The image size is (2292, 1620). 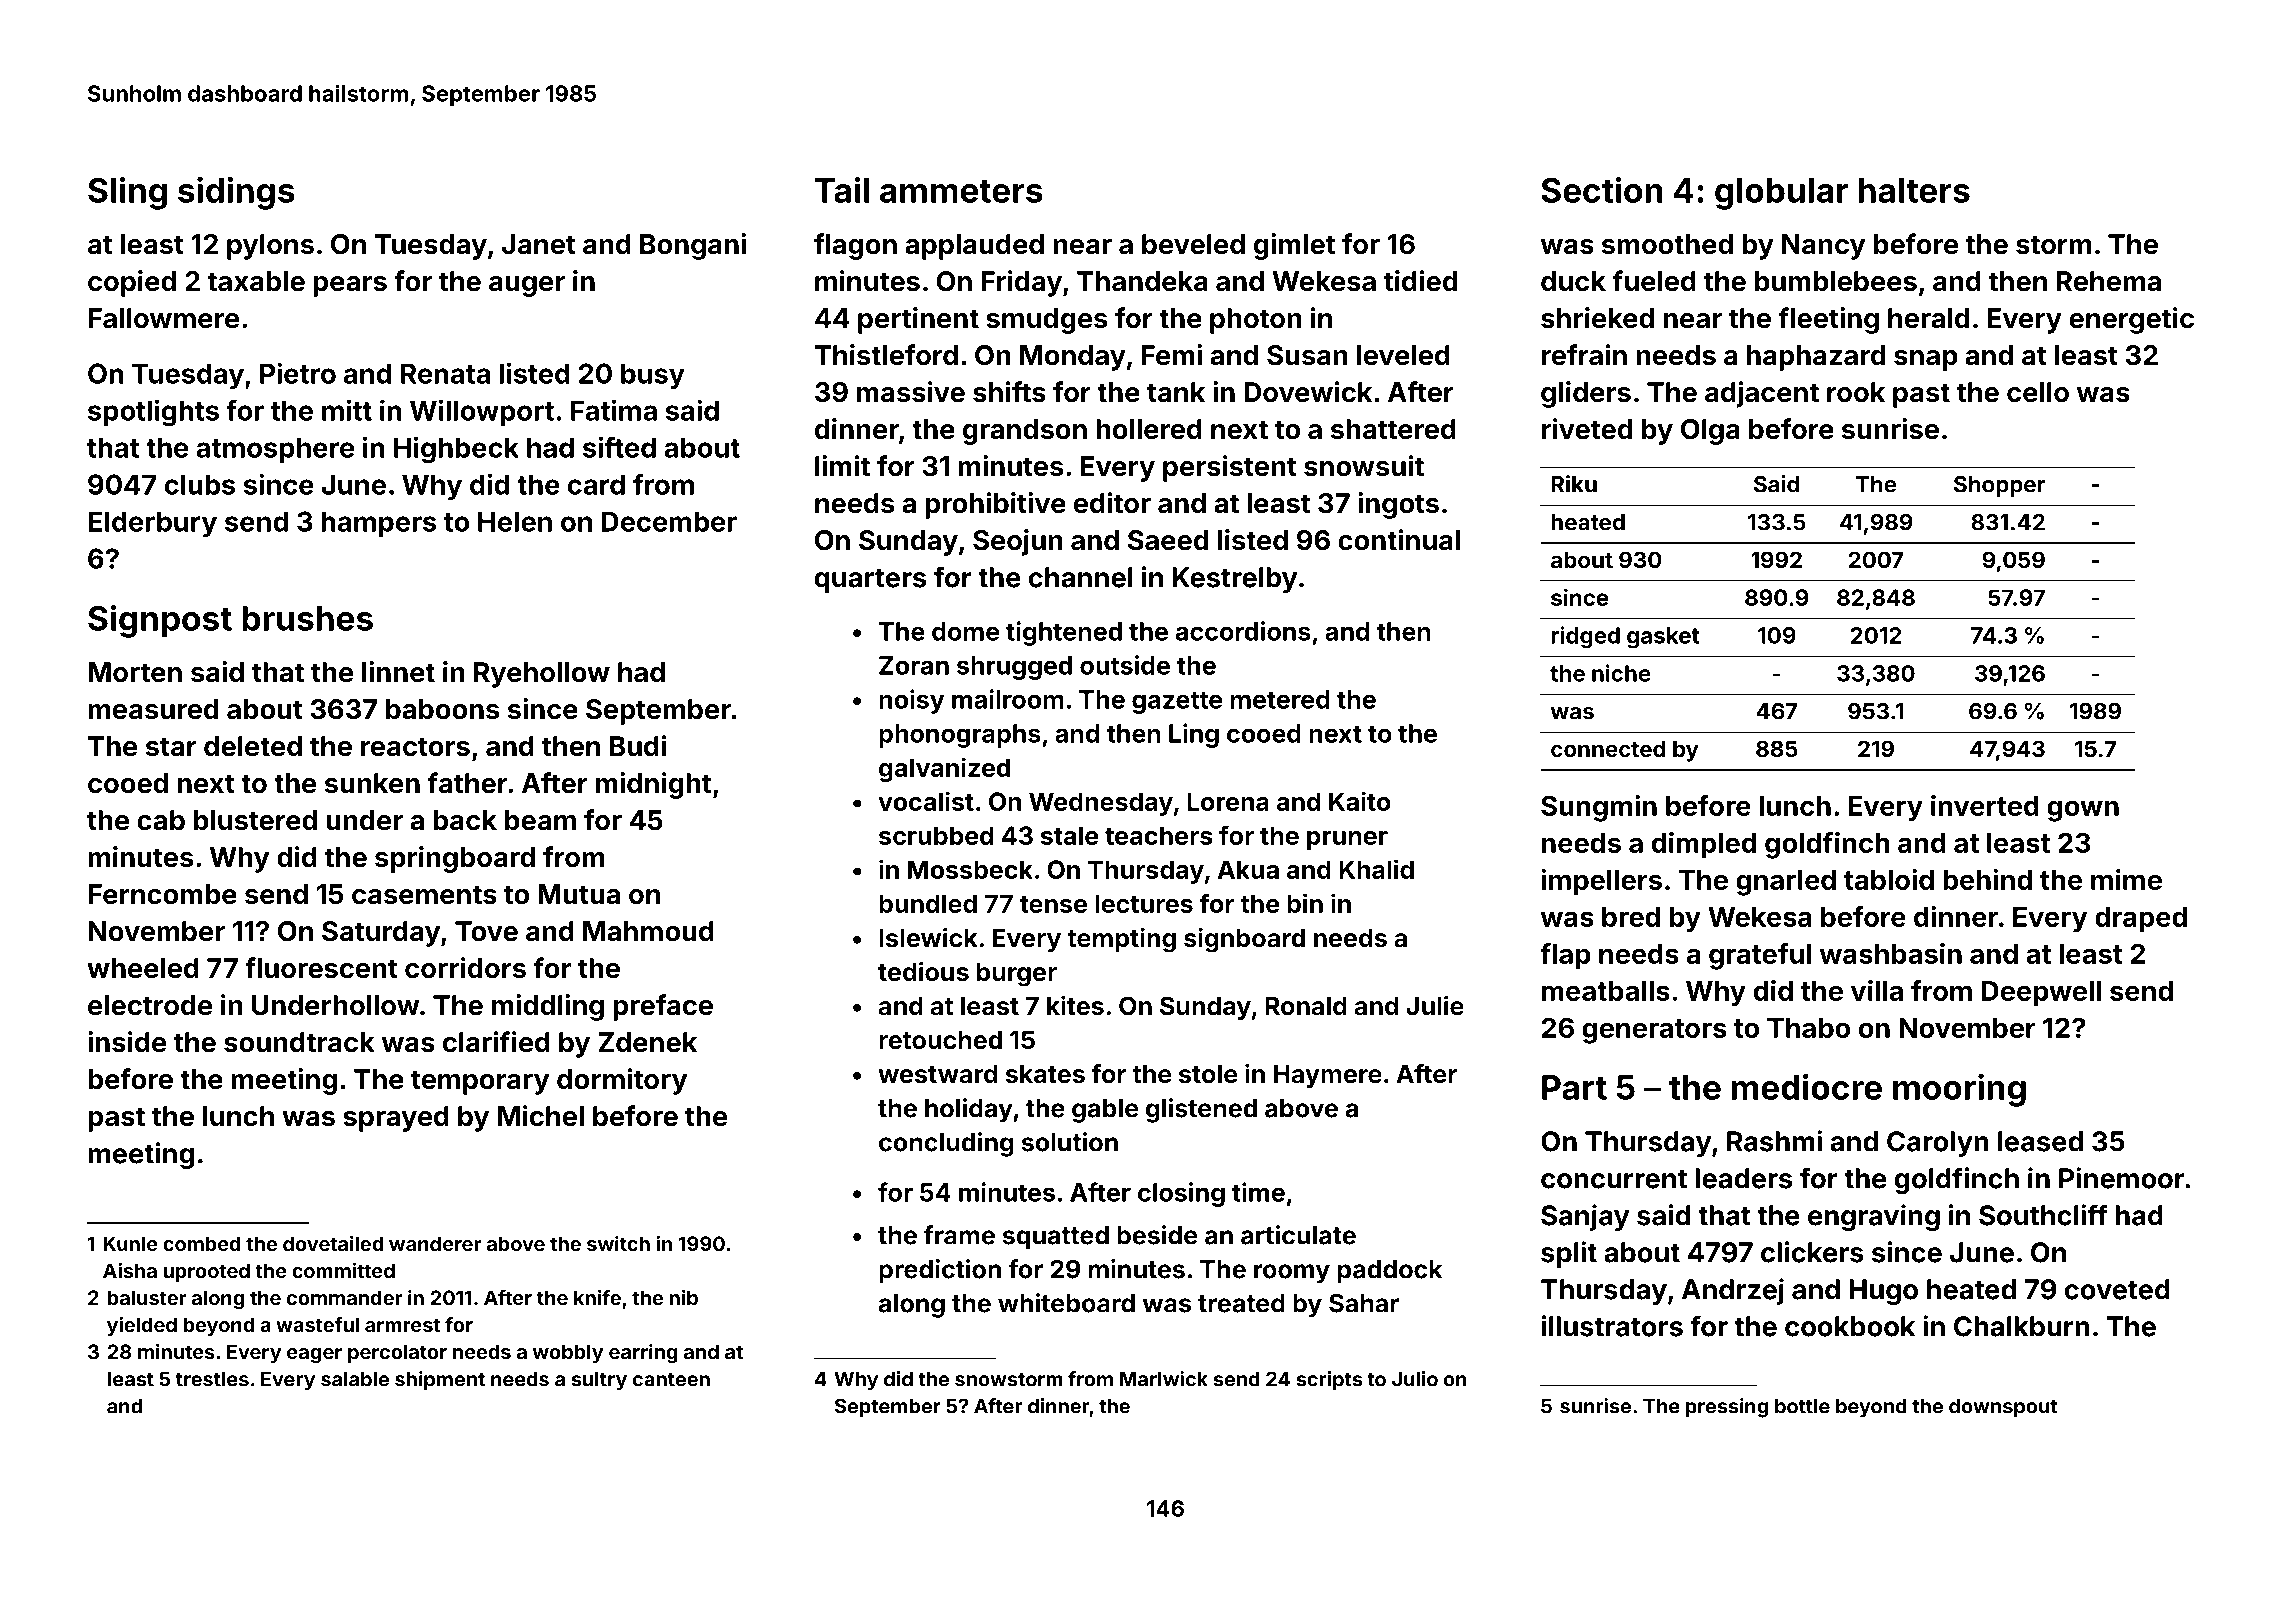 What do you see at coordinates (486, 931) in the document?
I see `Tove` at bounding box center [486, 931].
